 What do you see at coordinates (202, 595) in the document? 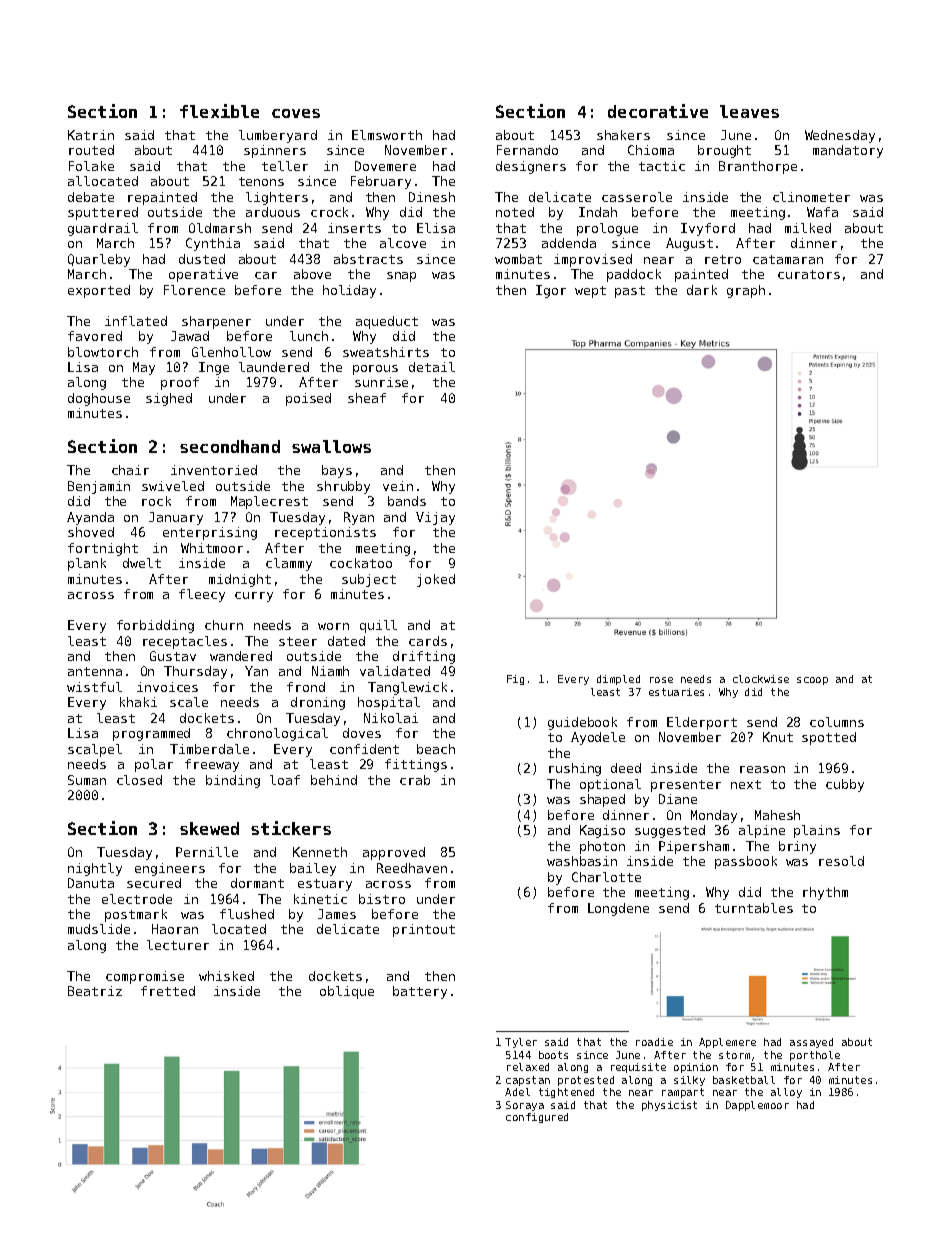
I see `fleecy` at bounding box center [202, 595].
